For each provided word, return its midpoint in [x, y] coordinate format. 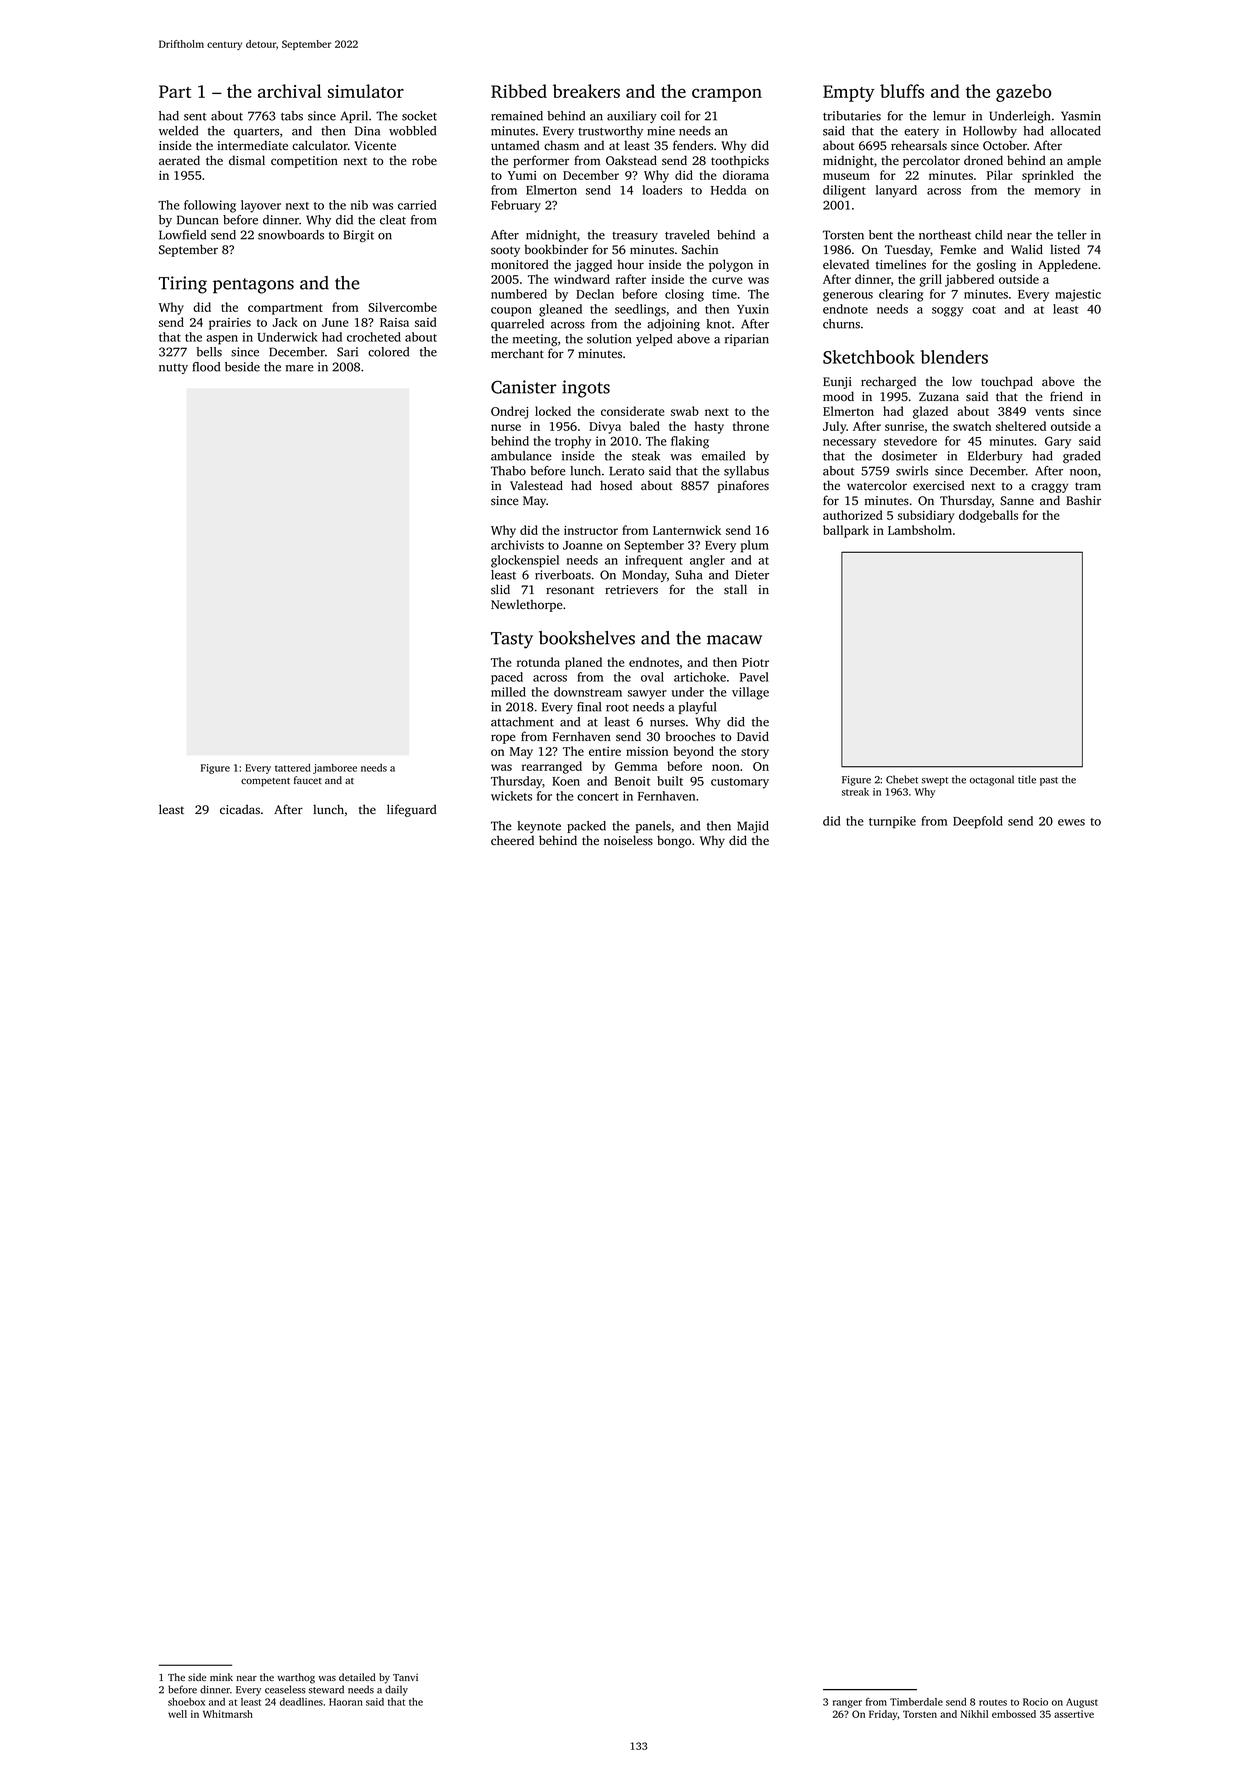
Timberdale [916, 1702]
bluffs [902, 91]
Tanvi [405, 1677]
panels [653, 827]
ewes [1071, 822]
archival [290, 91]
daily [396, 1690]
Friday [883, 1715]
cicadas [240, 809]
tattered [293, 768]
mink [221, 1677]
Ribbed [519, 91]
